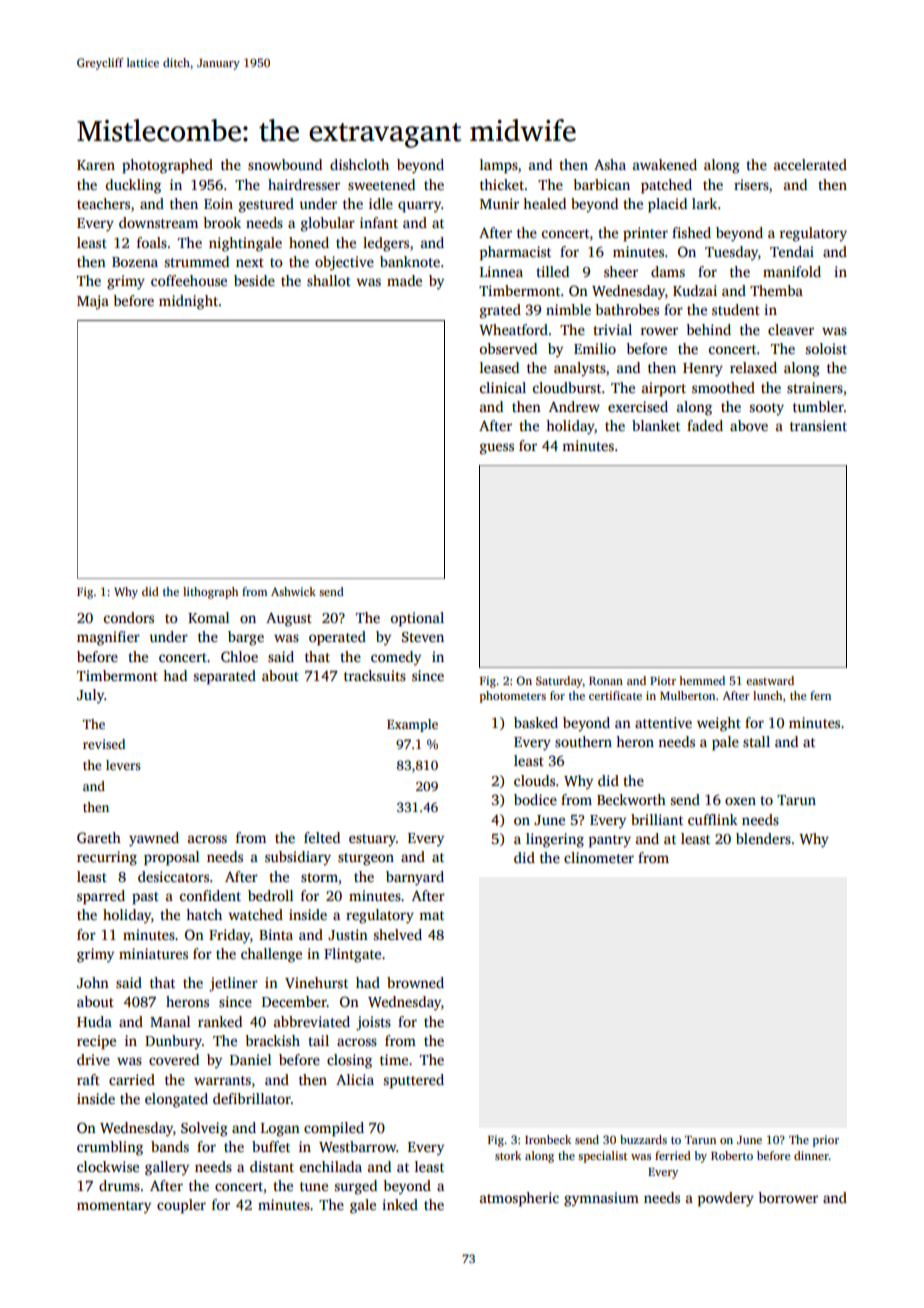 The width and height of the screenshot is (924, 1308). Describe the element at coordinates (107, 858) in the screenshot. I see `recurring` at that location.
